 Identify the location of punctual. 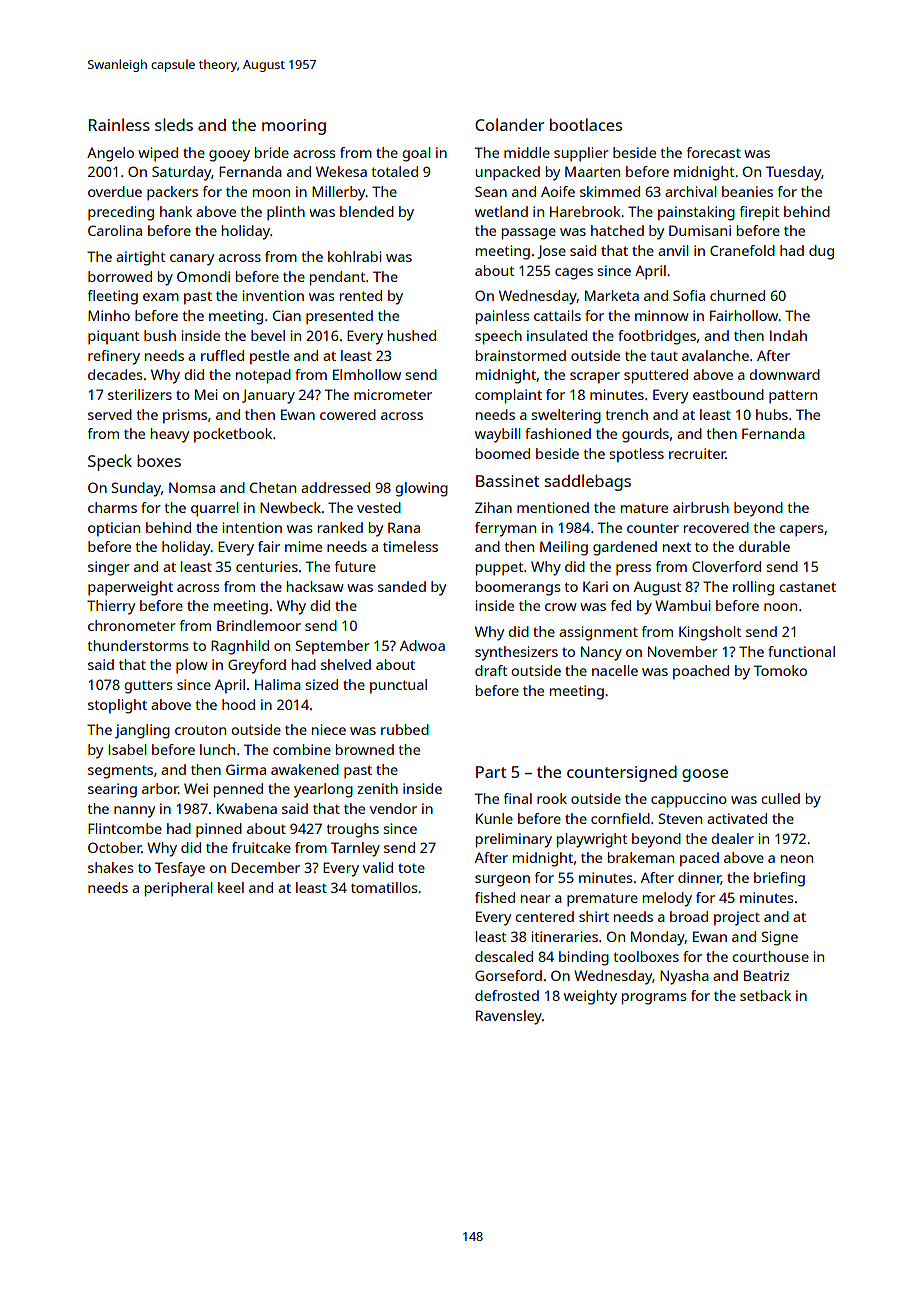
(398, 686).
